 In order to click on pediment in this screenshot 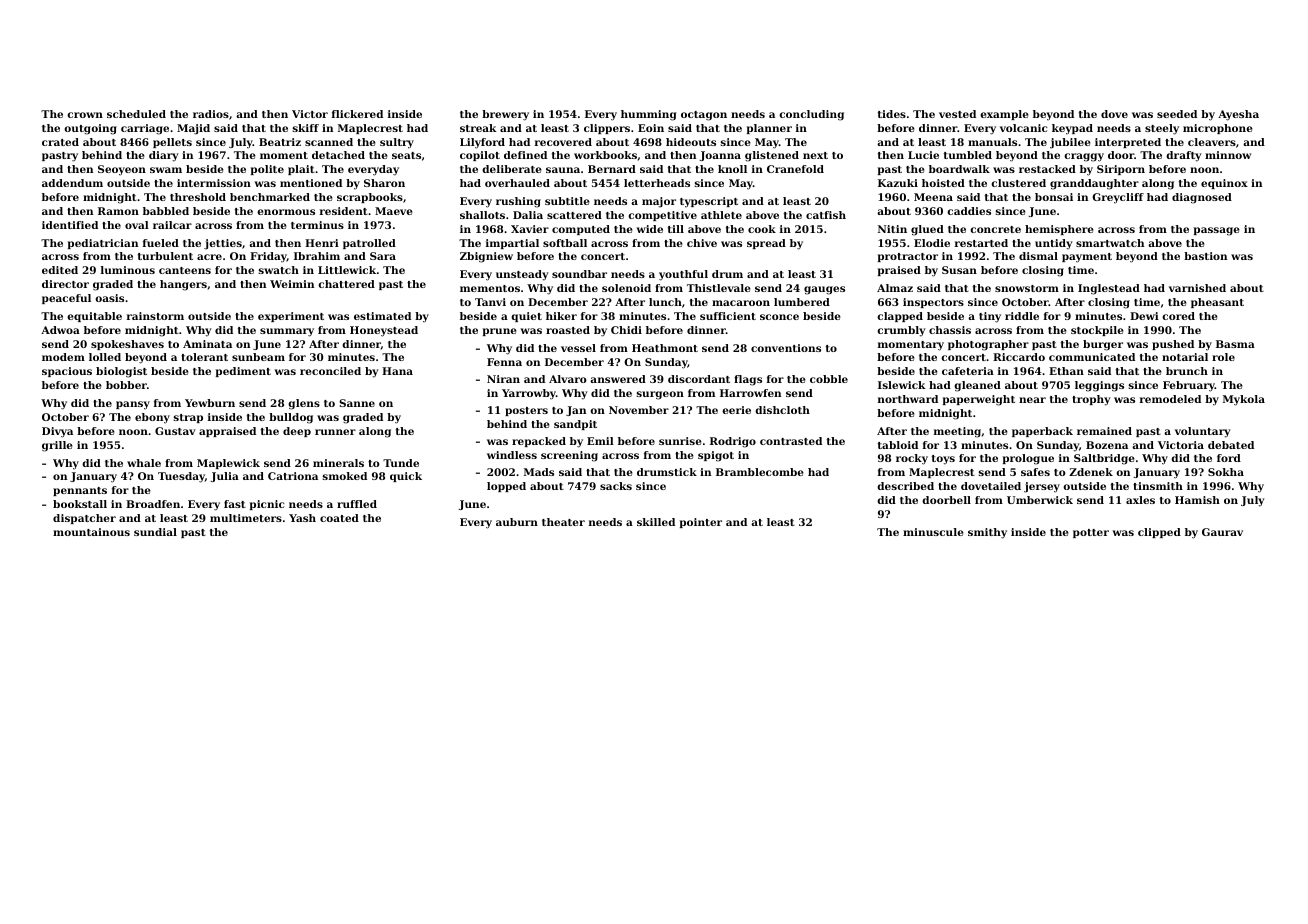, I will do `click(243, 372)`.
